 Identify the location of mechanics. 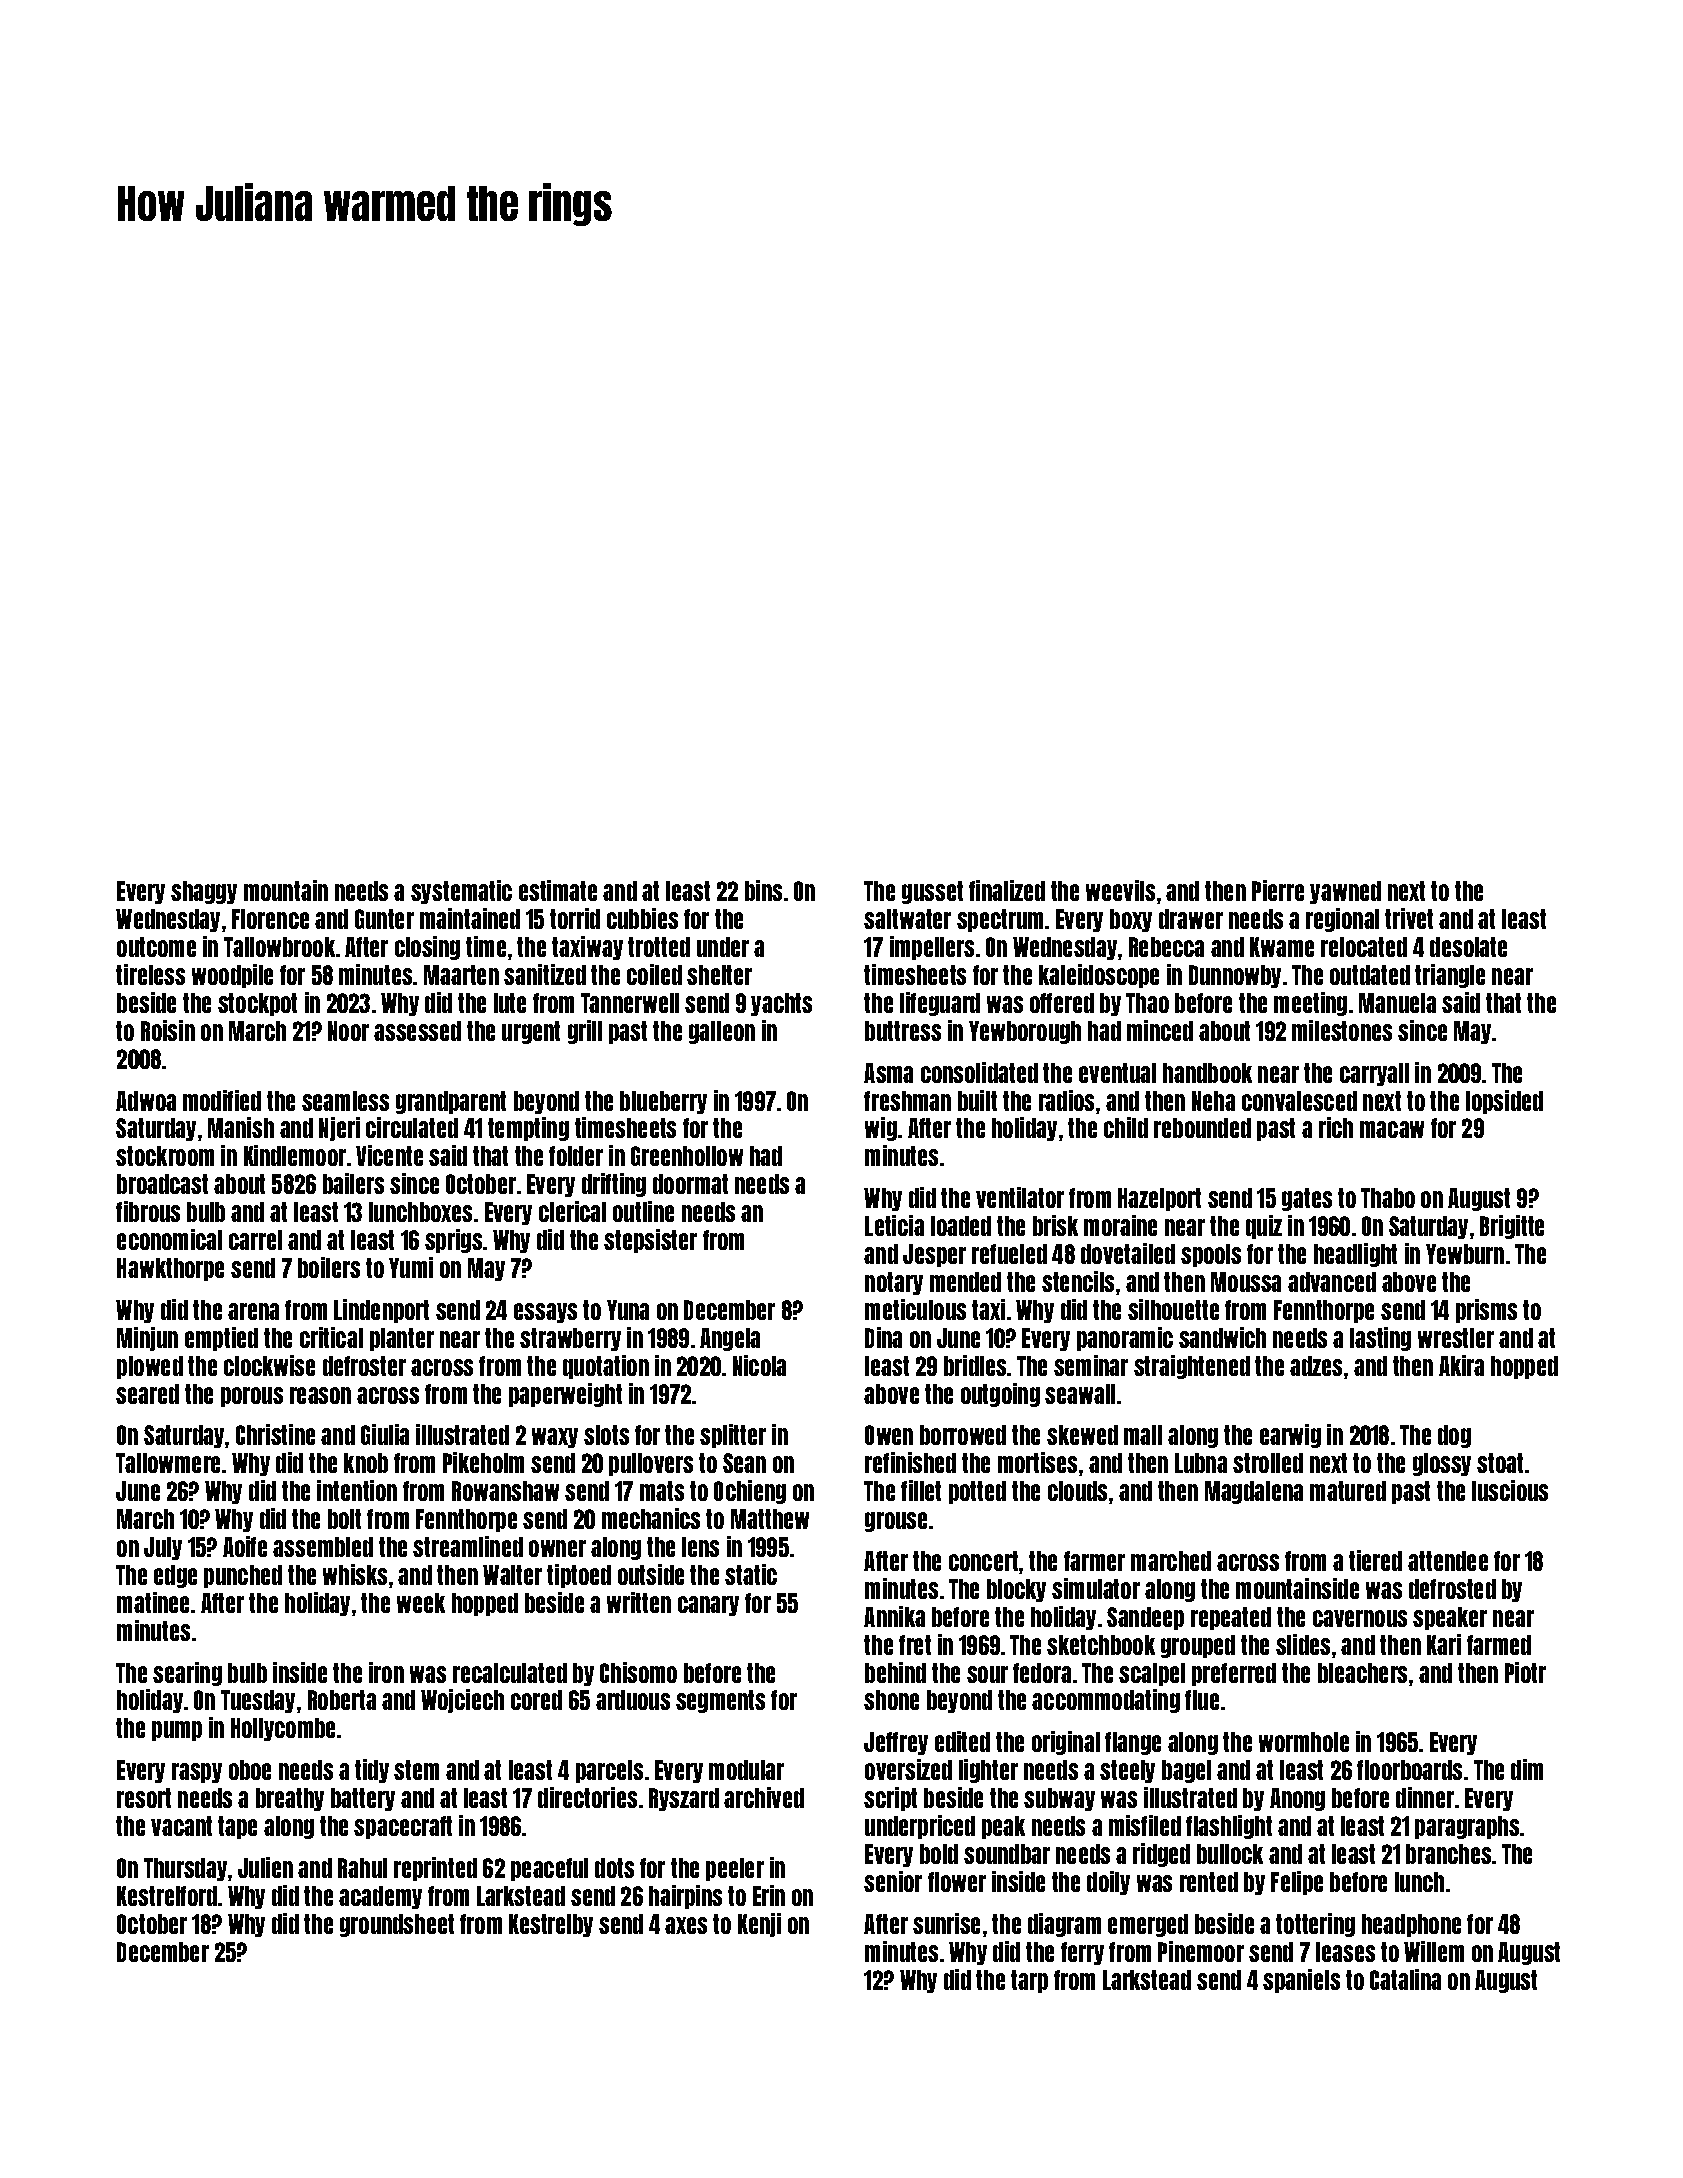
(651, 1518).
